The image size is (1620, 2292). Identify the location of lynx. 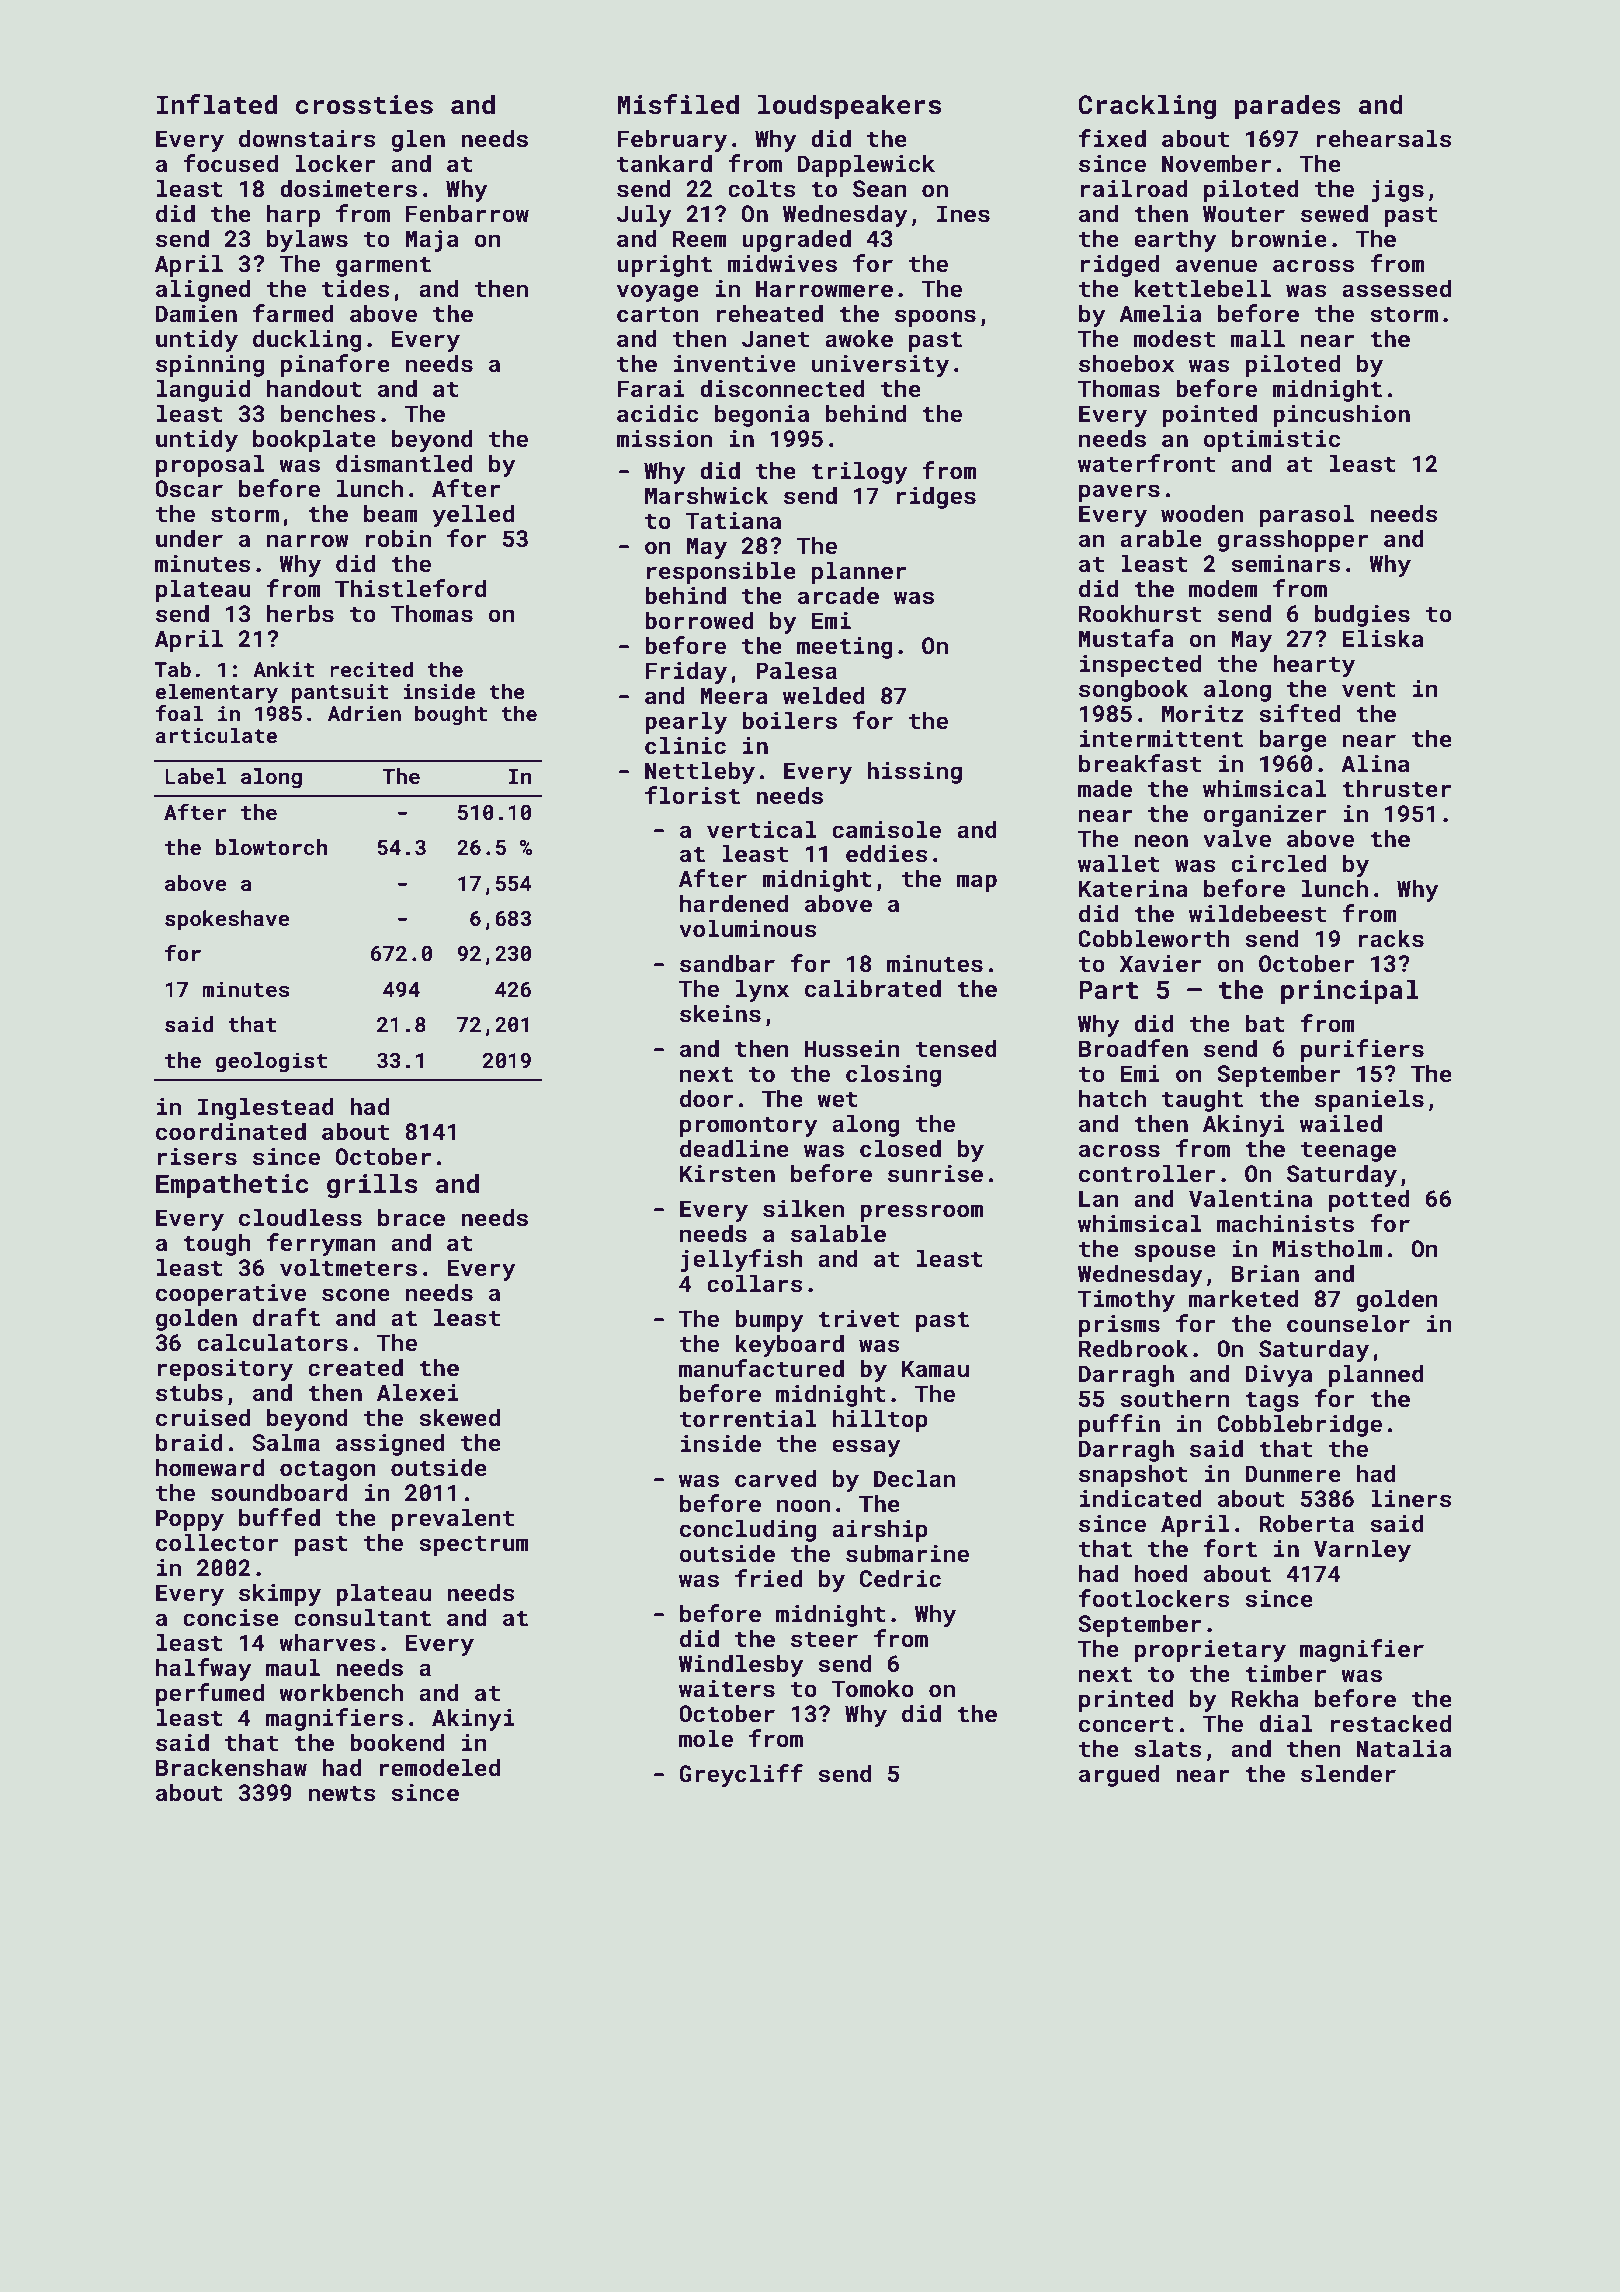
(762, 990).
